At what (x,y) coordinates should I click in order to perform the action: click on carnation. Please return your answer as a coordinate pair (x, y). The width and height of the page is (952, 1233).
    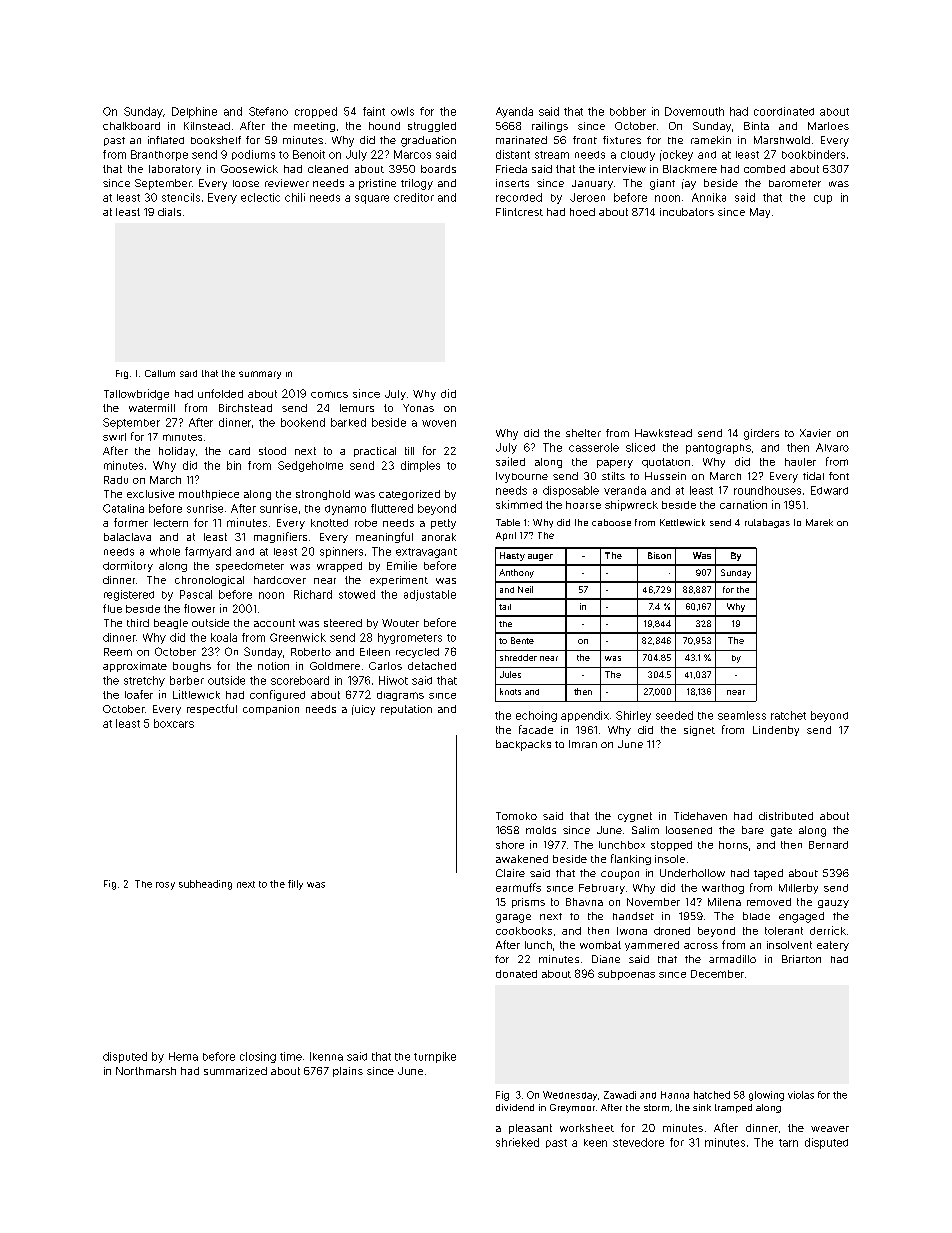
    Looking at the image, I should click on (743, 504).
